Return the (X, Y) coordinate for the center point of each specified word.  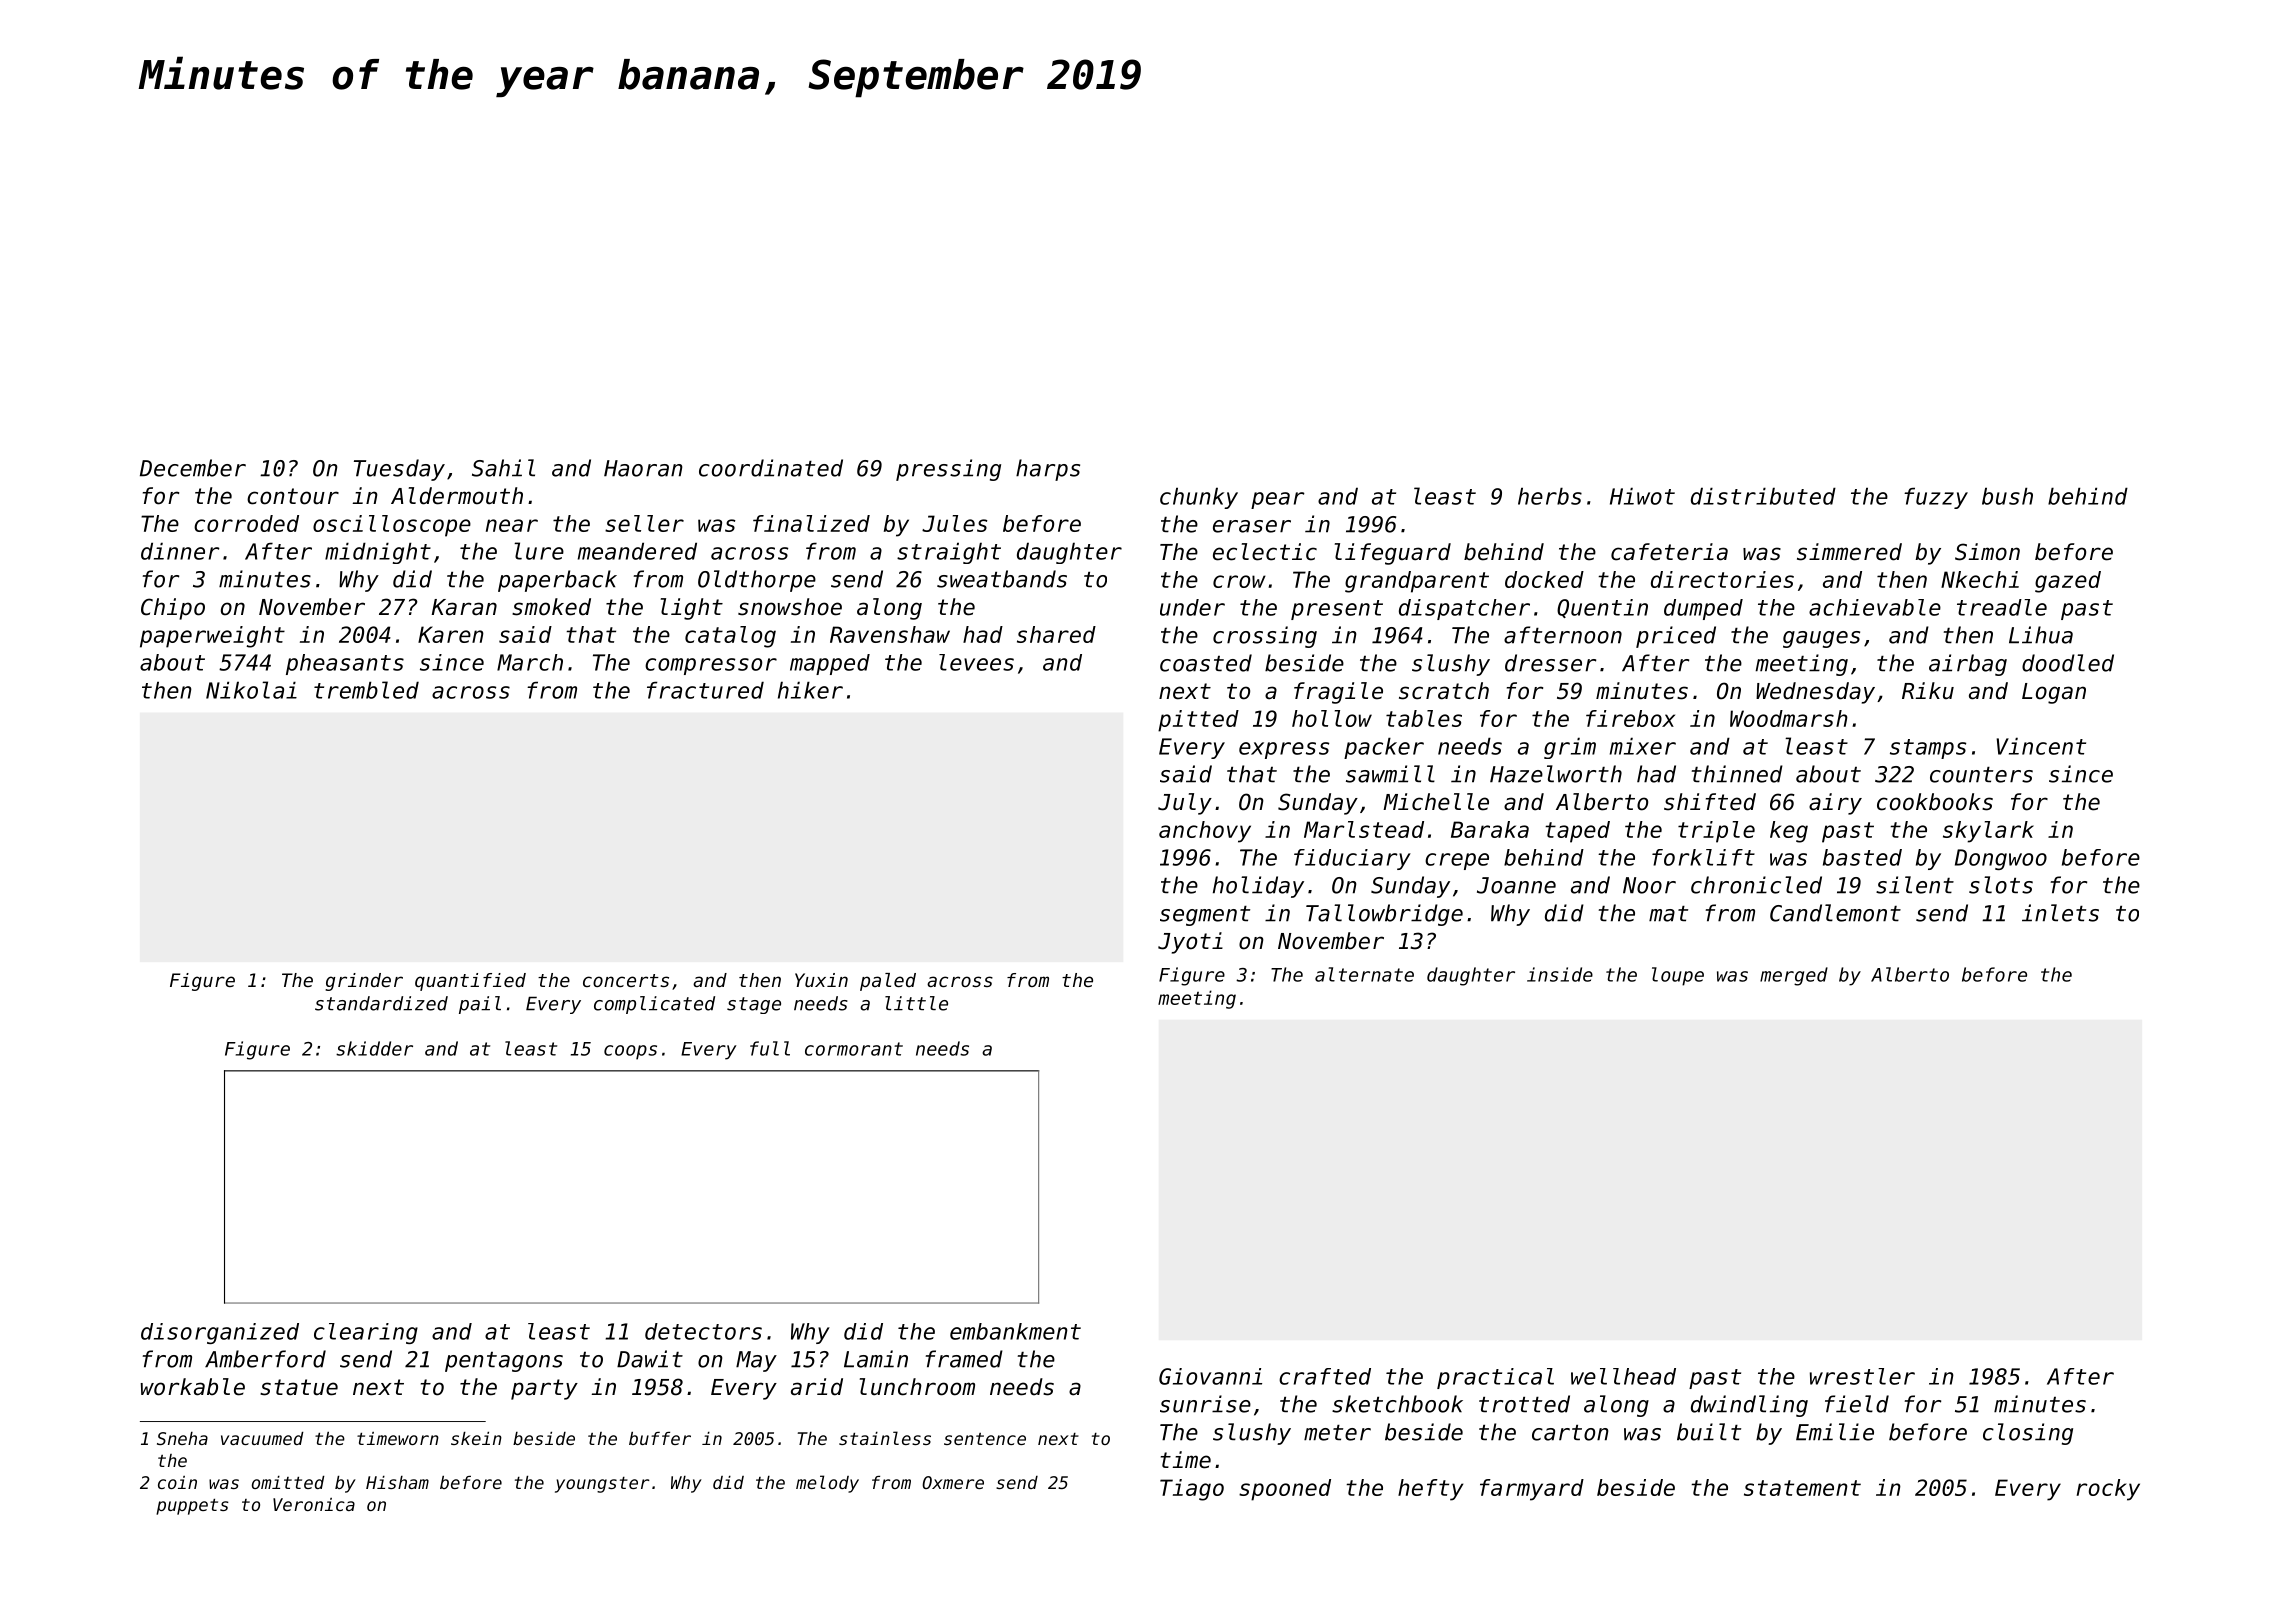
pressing (948, 470)
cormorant (854, 1049)
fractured (705, 690)
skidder (374, 1048)
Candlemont (1835, 913)
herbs (1550, 496)
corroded (246, 523)
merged (1794, 976)
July (1185, 804)
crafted (1325, 1376)
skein (476, 1438)
